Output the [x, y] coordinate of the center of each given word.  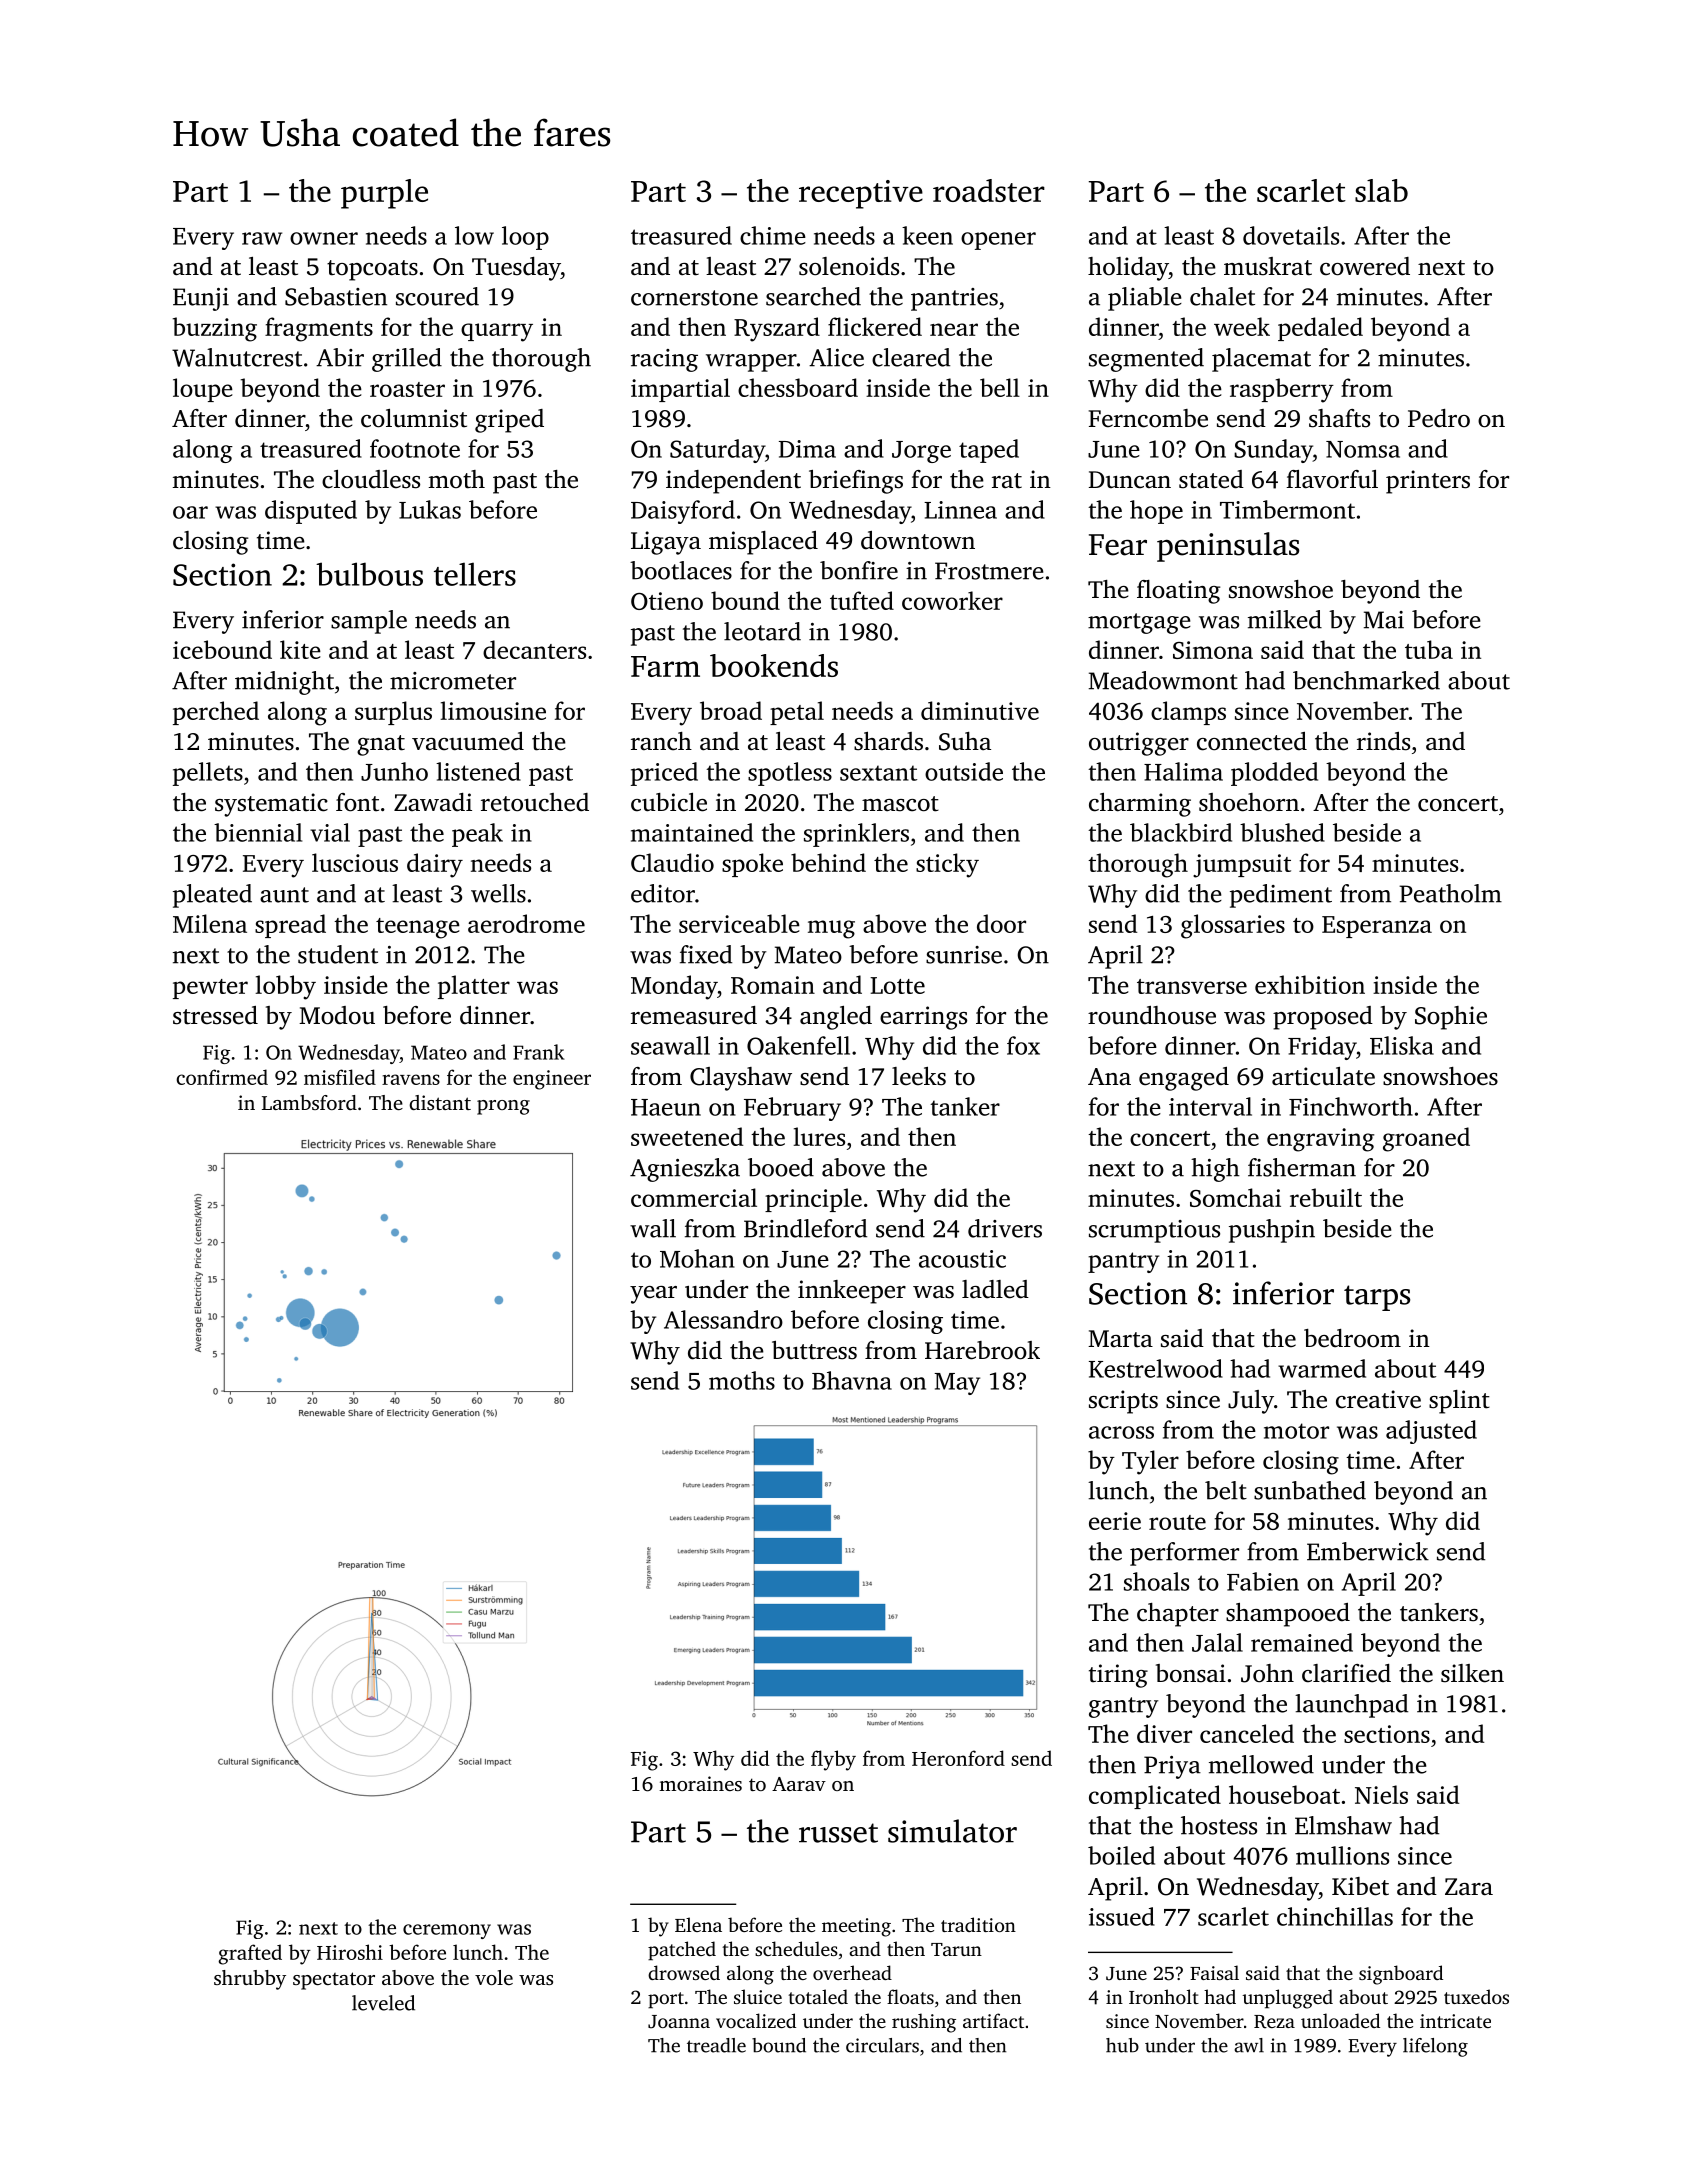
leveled [383, 2003]
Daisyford [683, 512]
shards [888, 741]
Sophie [1451, 1018]
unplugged [1287, 1999]
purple [384, 194]
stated [1211, 479]
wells [498, 893]
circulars [882, 2045]
